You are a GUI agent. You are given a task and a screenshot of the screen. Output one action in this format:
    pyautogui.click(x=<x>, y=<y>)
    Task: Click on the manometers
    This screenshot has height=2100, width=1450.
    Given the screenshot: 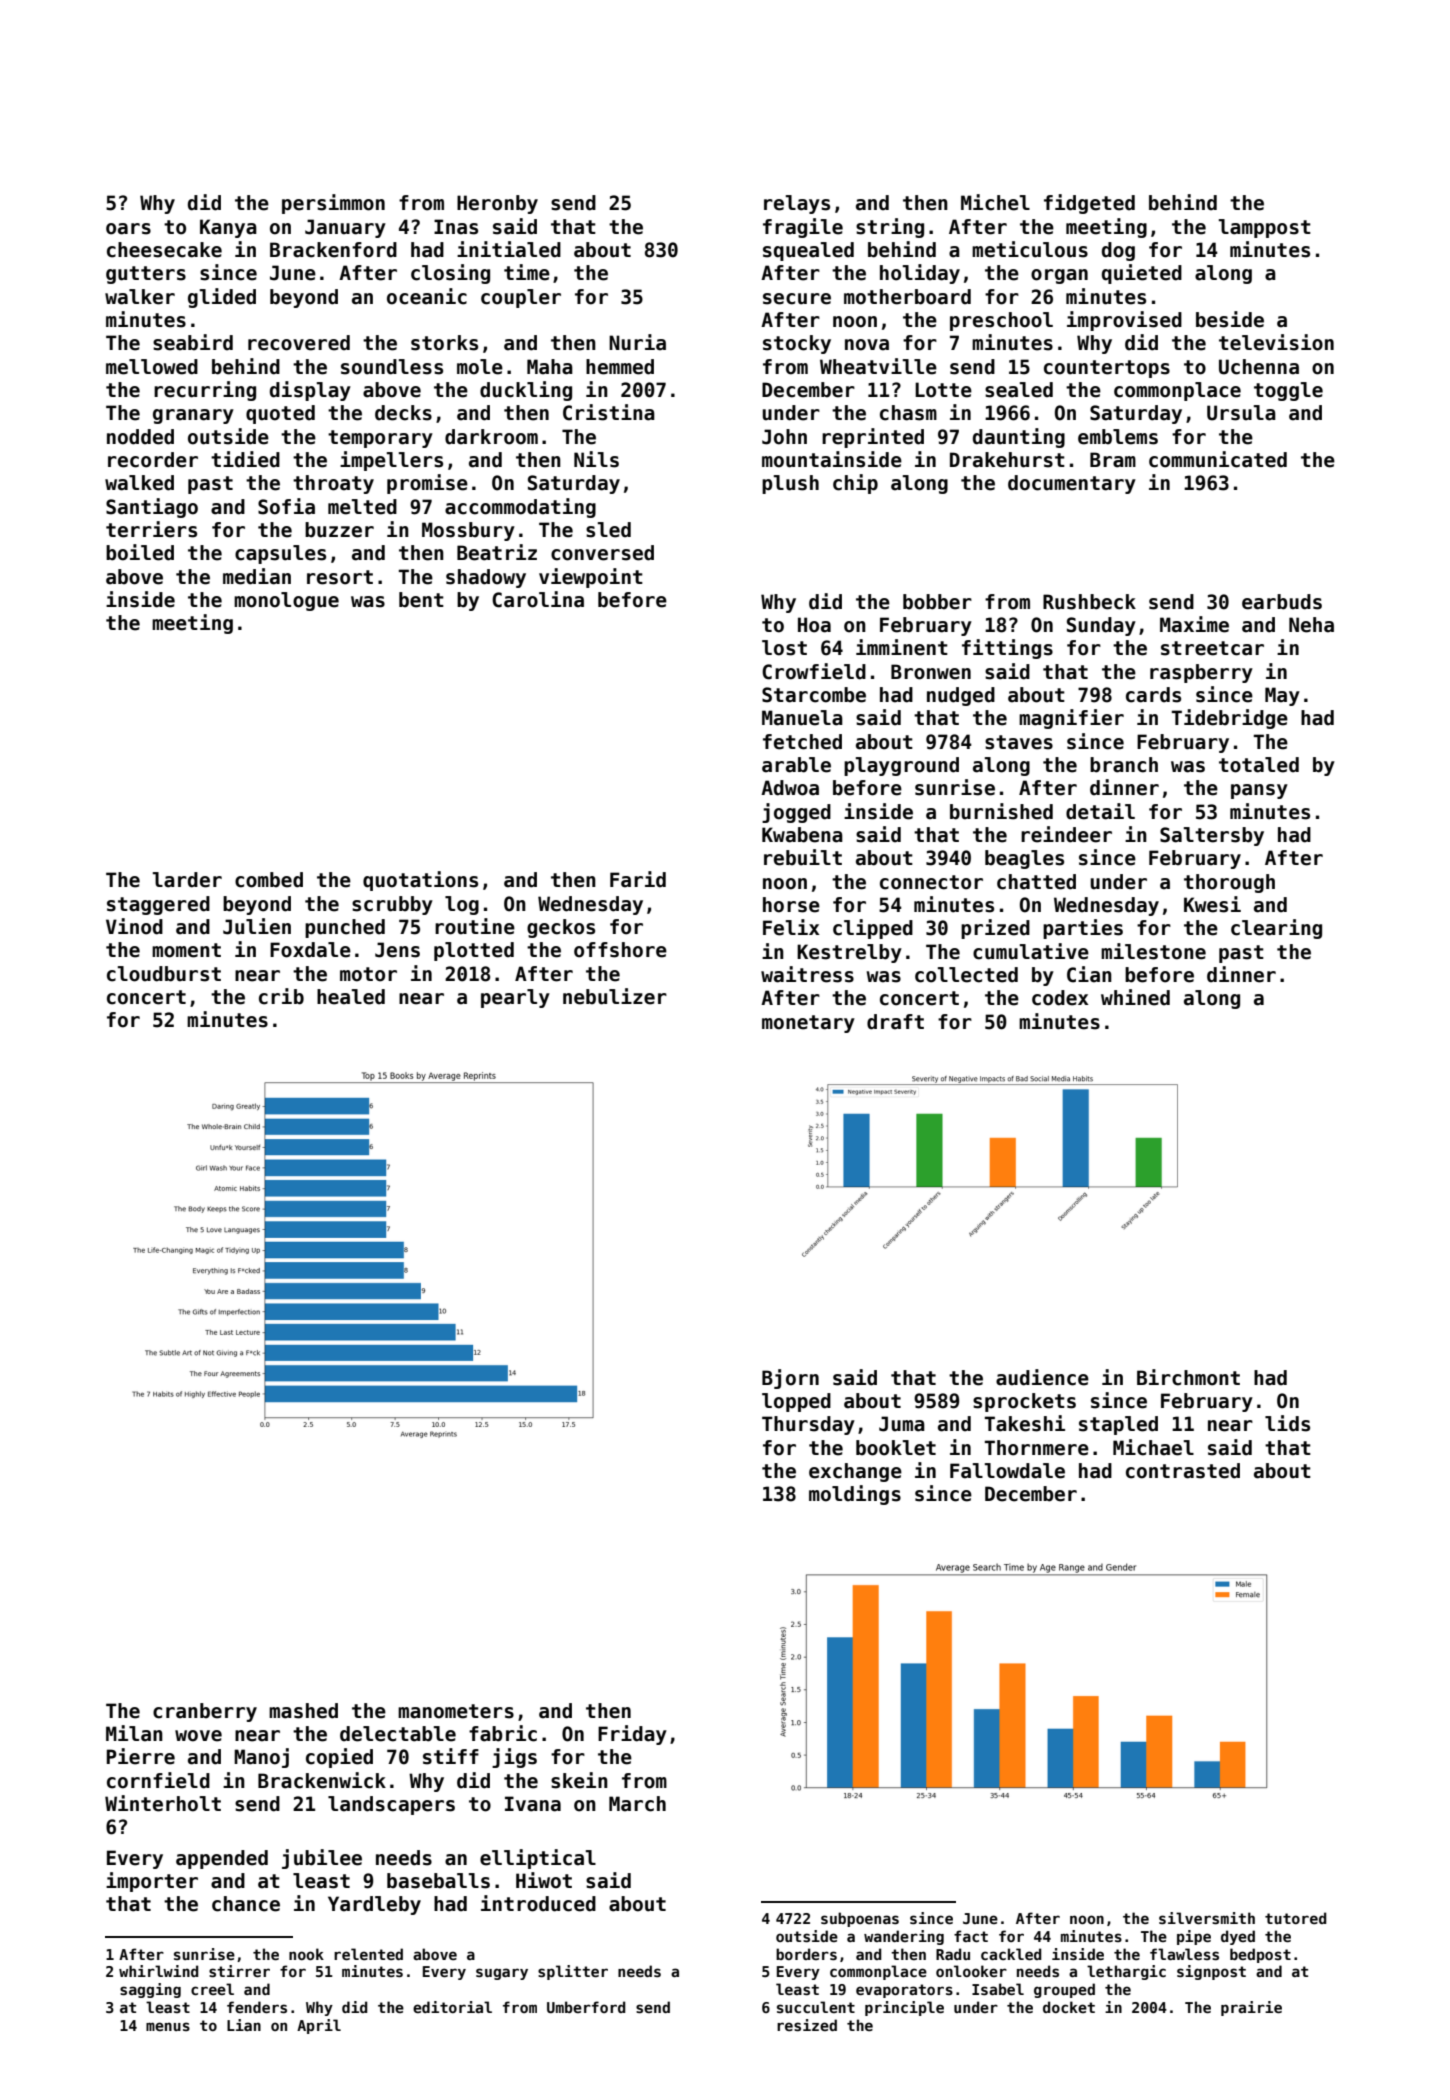 What is the action you would take?
    pyautogui.click(x=456, y=1711)
